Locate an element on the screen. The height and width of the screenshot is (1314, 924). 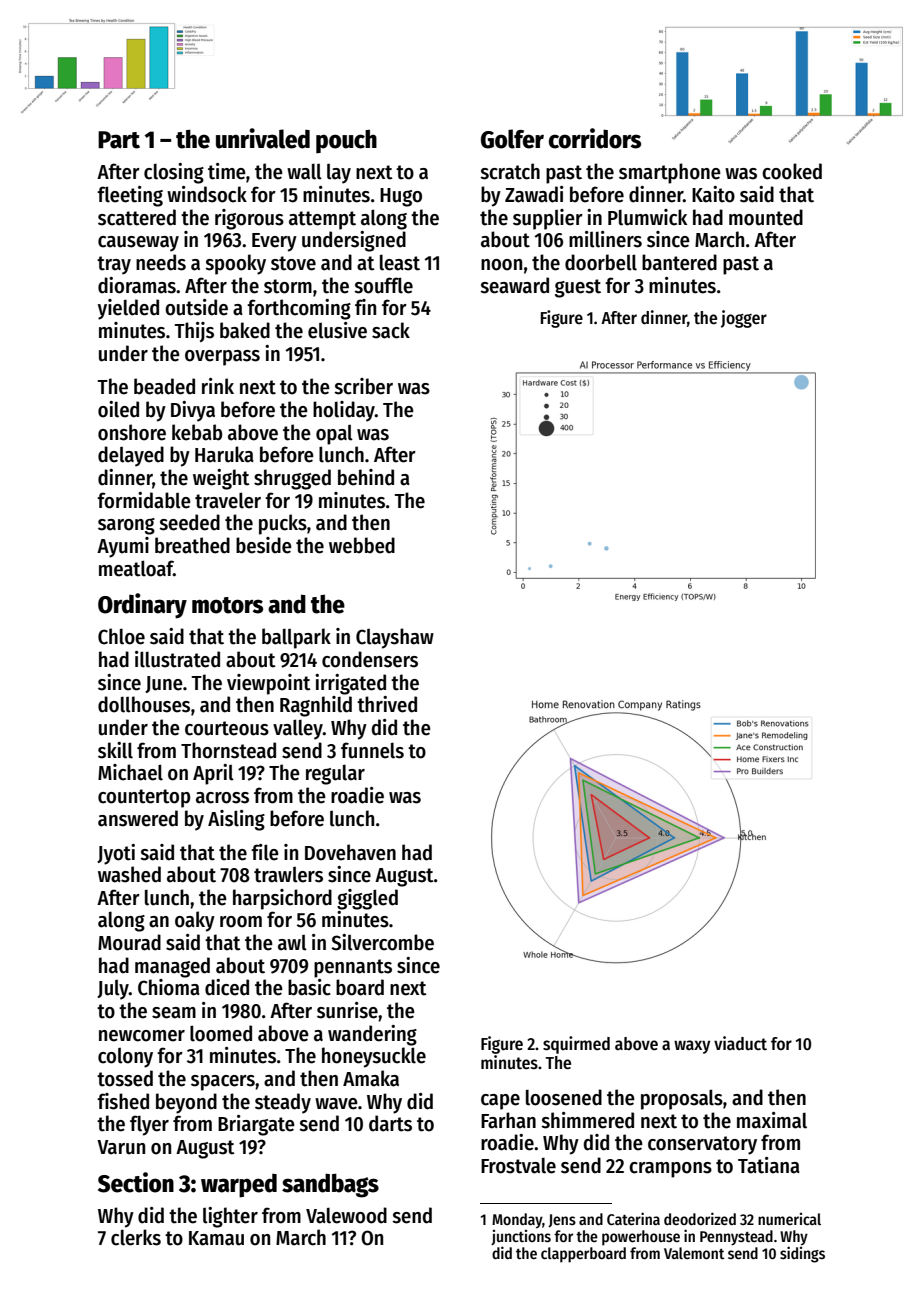
weight is located at coordinates (221, 479).
